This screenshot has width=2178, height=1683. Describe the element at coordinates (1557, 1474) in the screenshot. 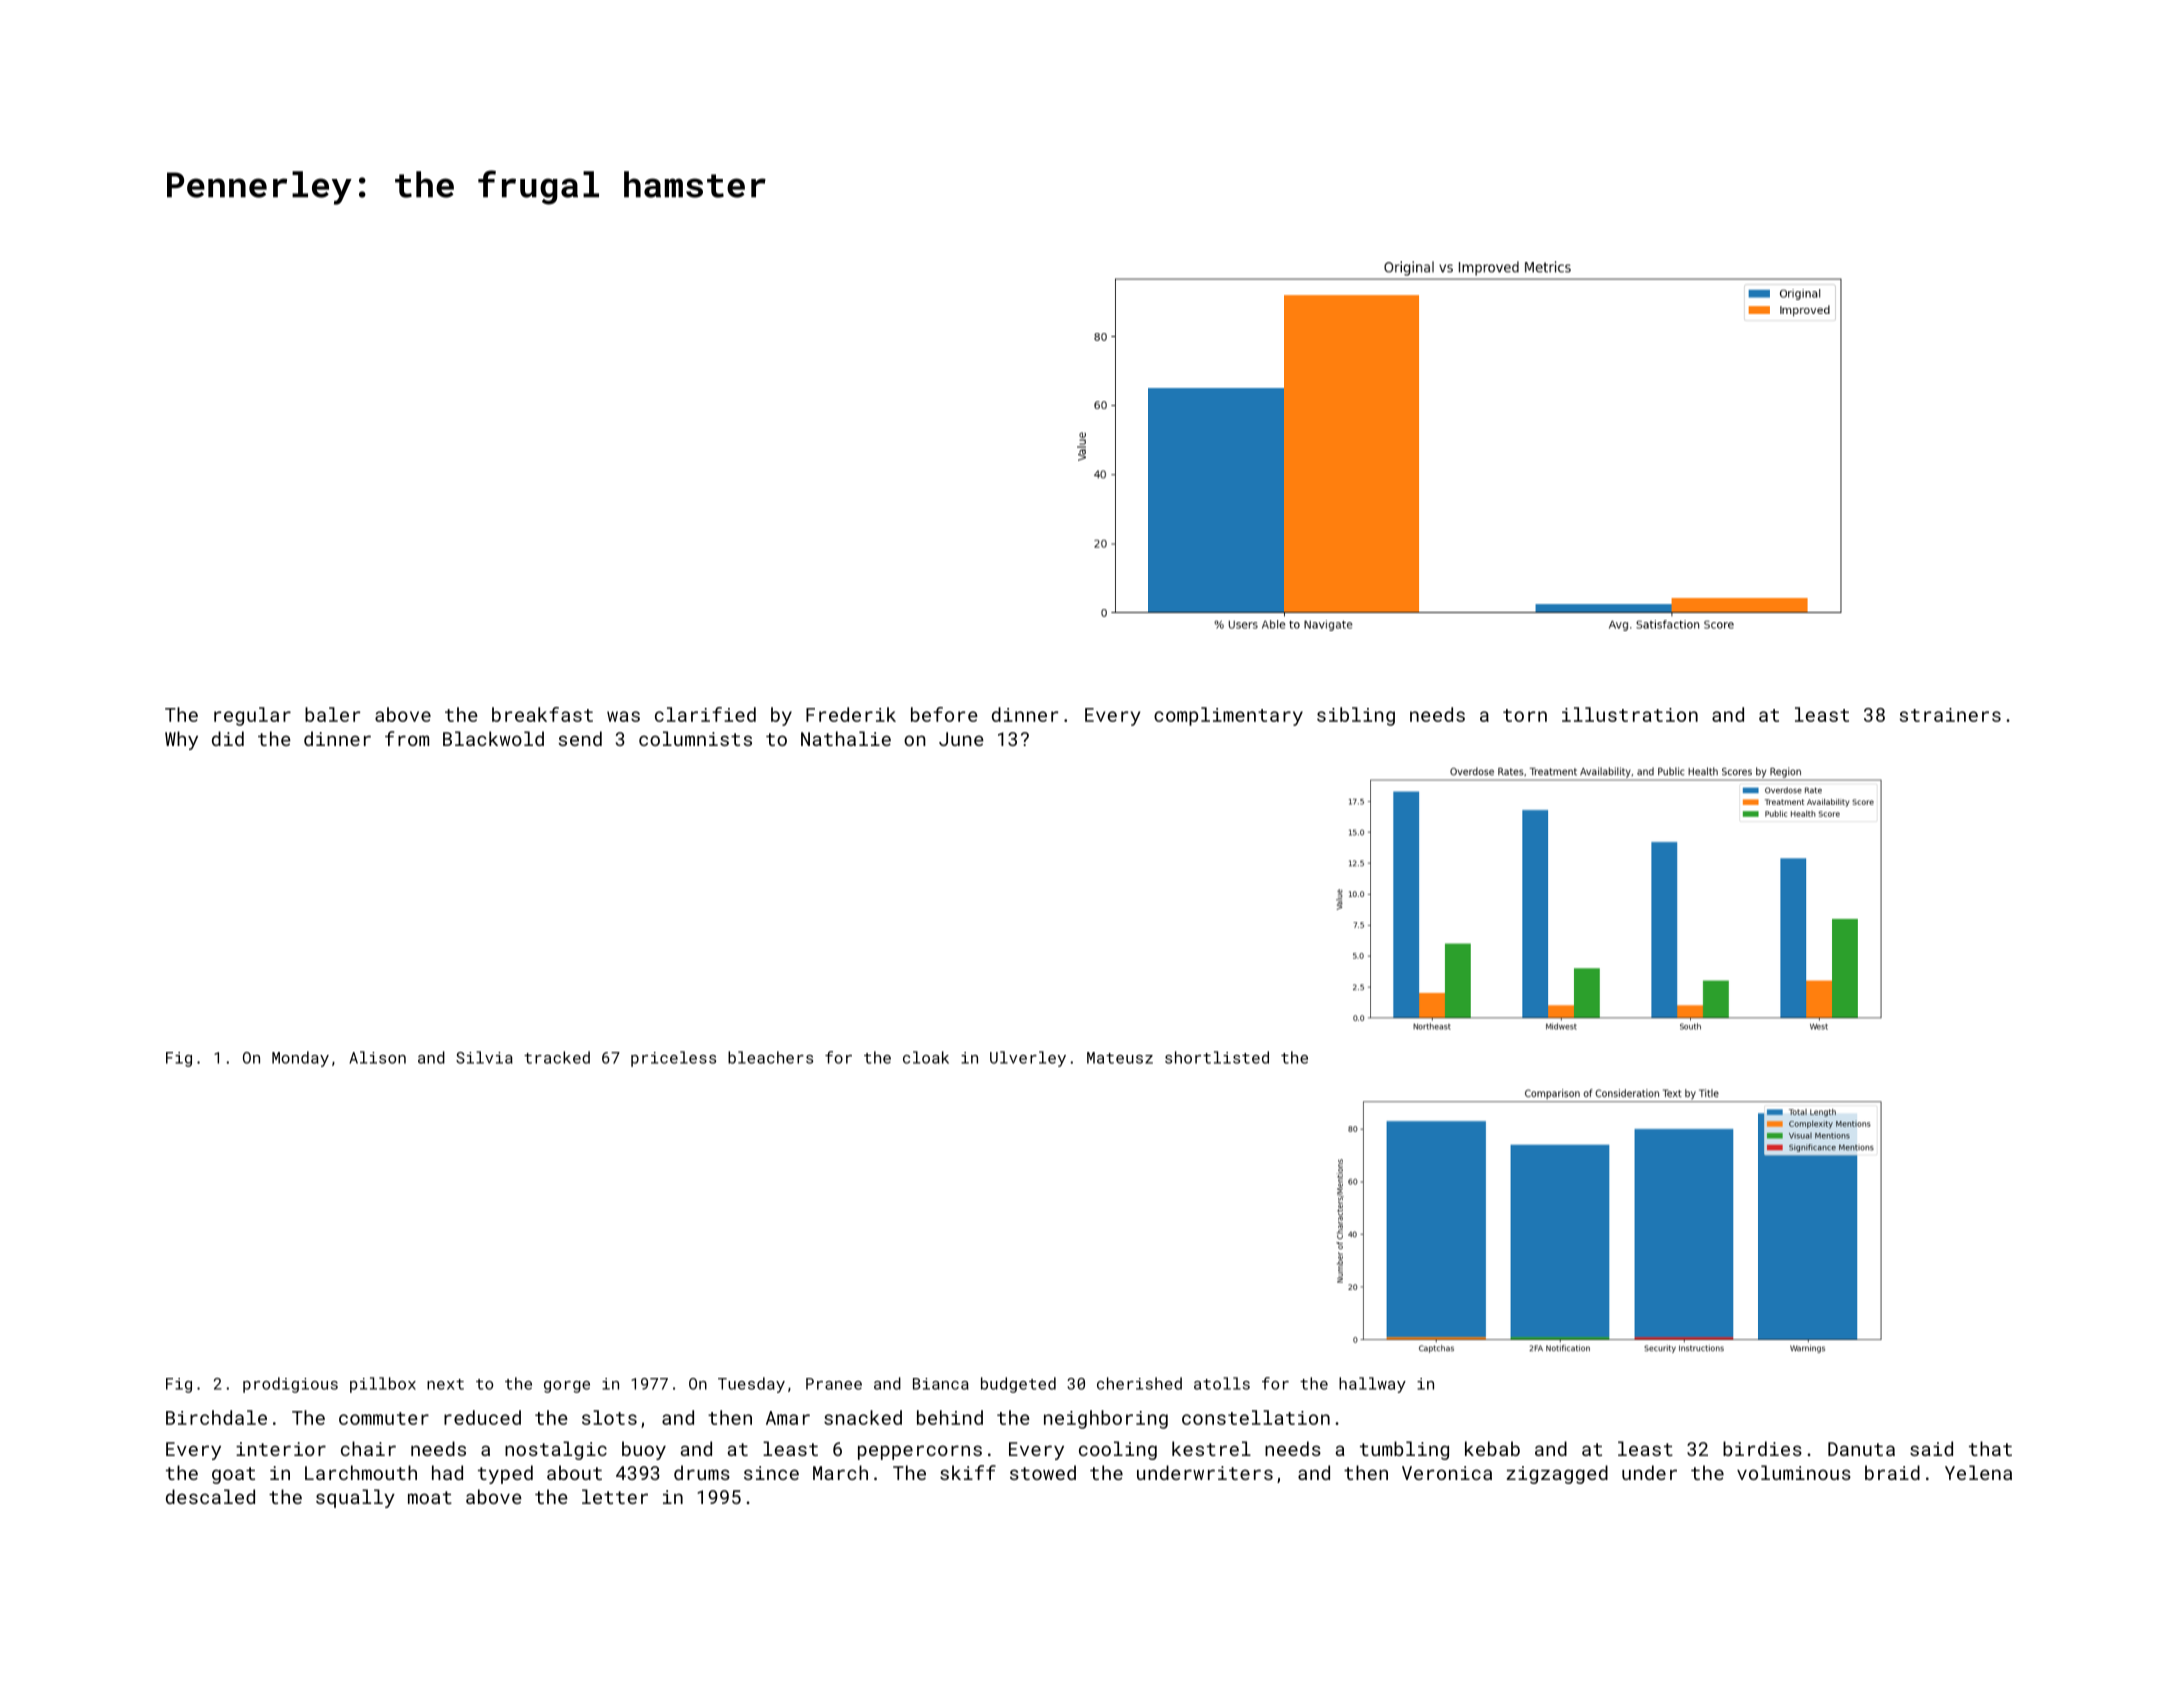

I see `zigzagged` at that location.
